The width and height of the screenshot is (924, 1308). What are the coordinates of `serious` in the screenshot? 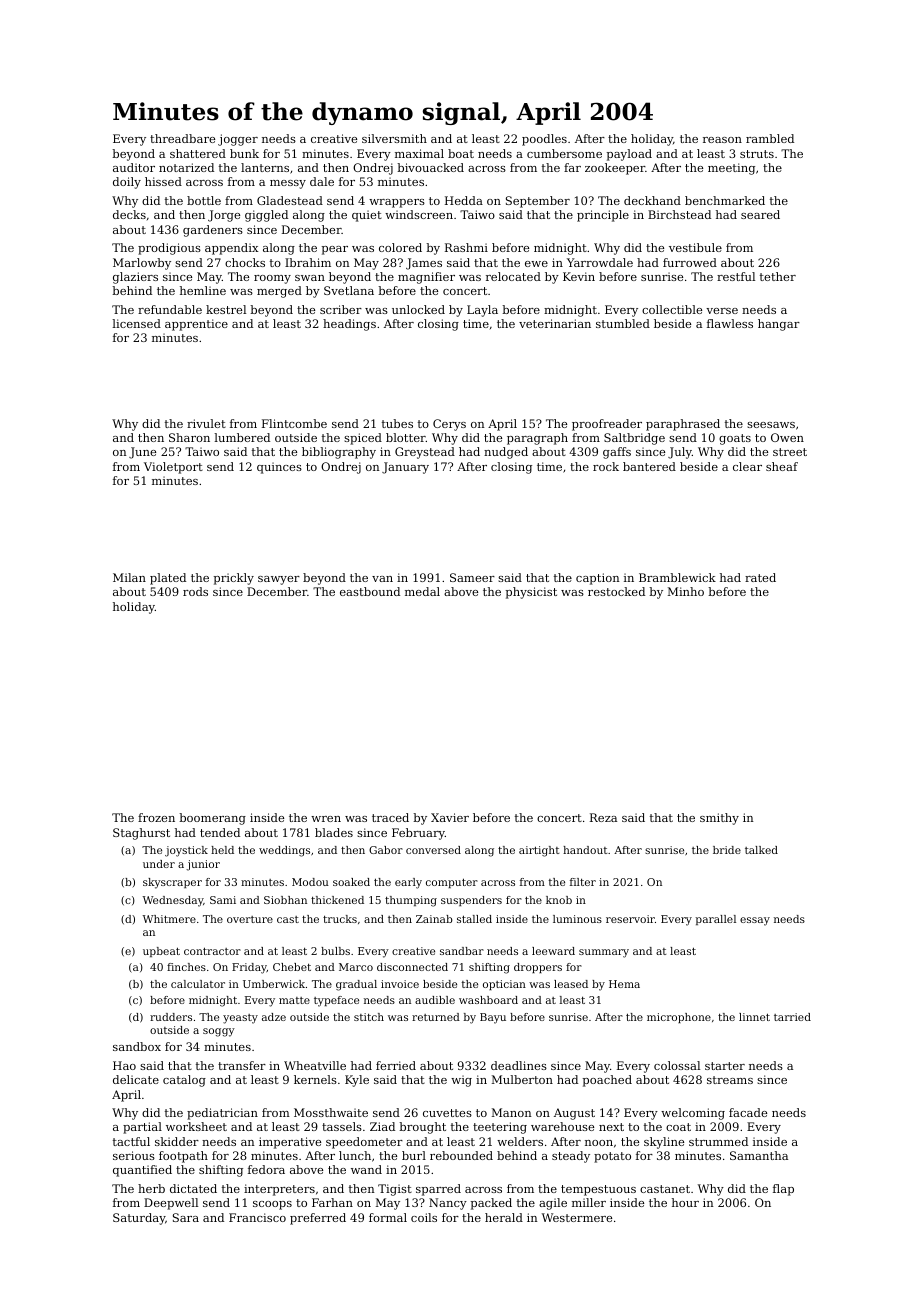 It's located at (134, 1155).
